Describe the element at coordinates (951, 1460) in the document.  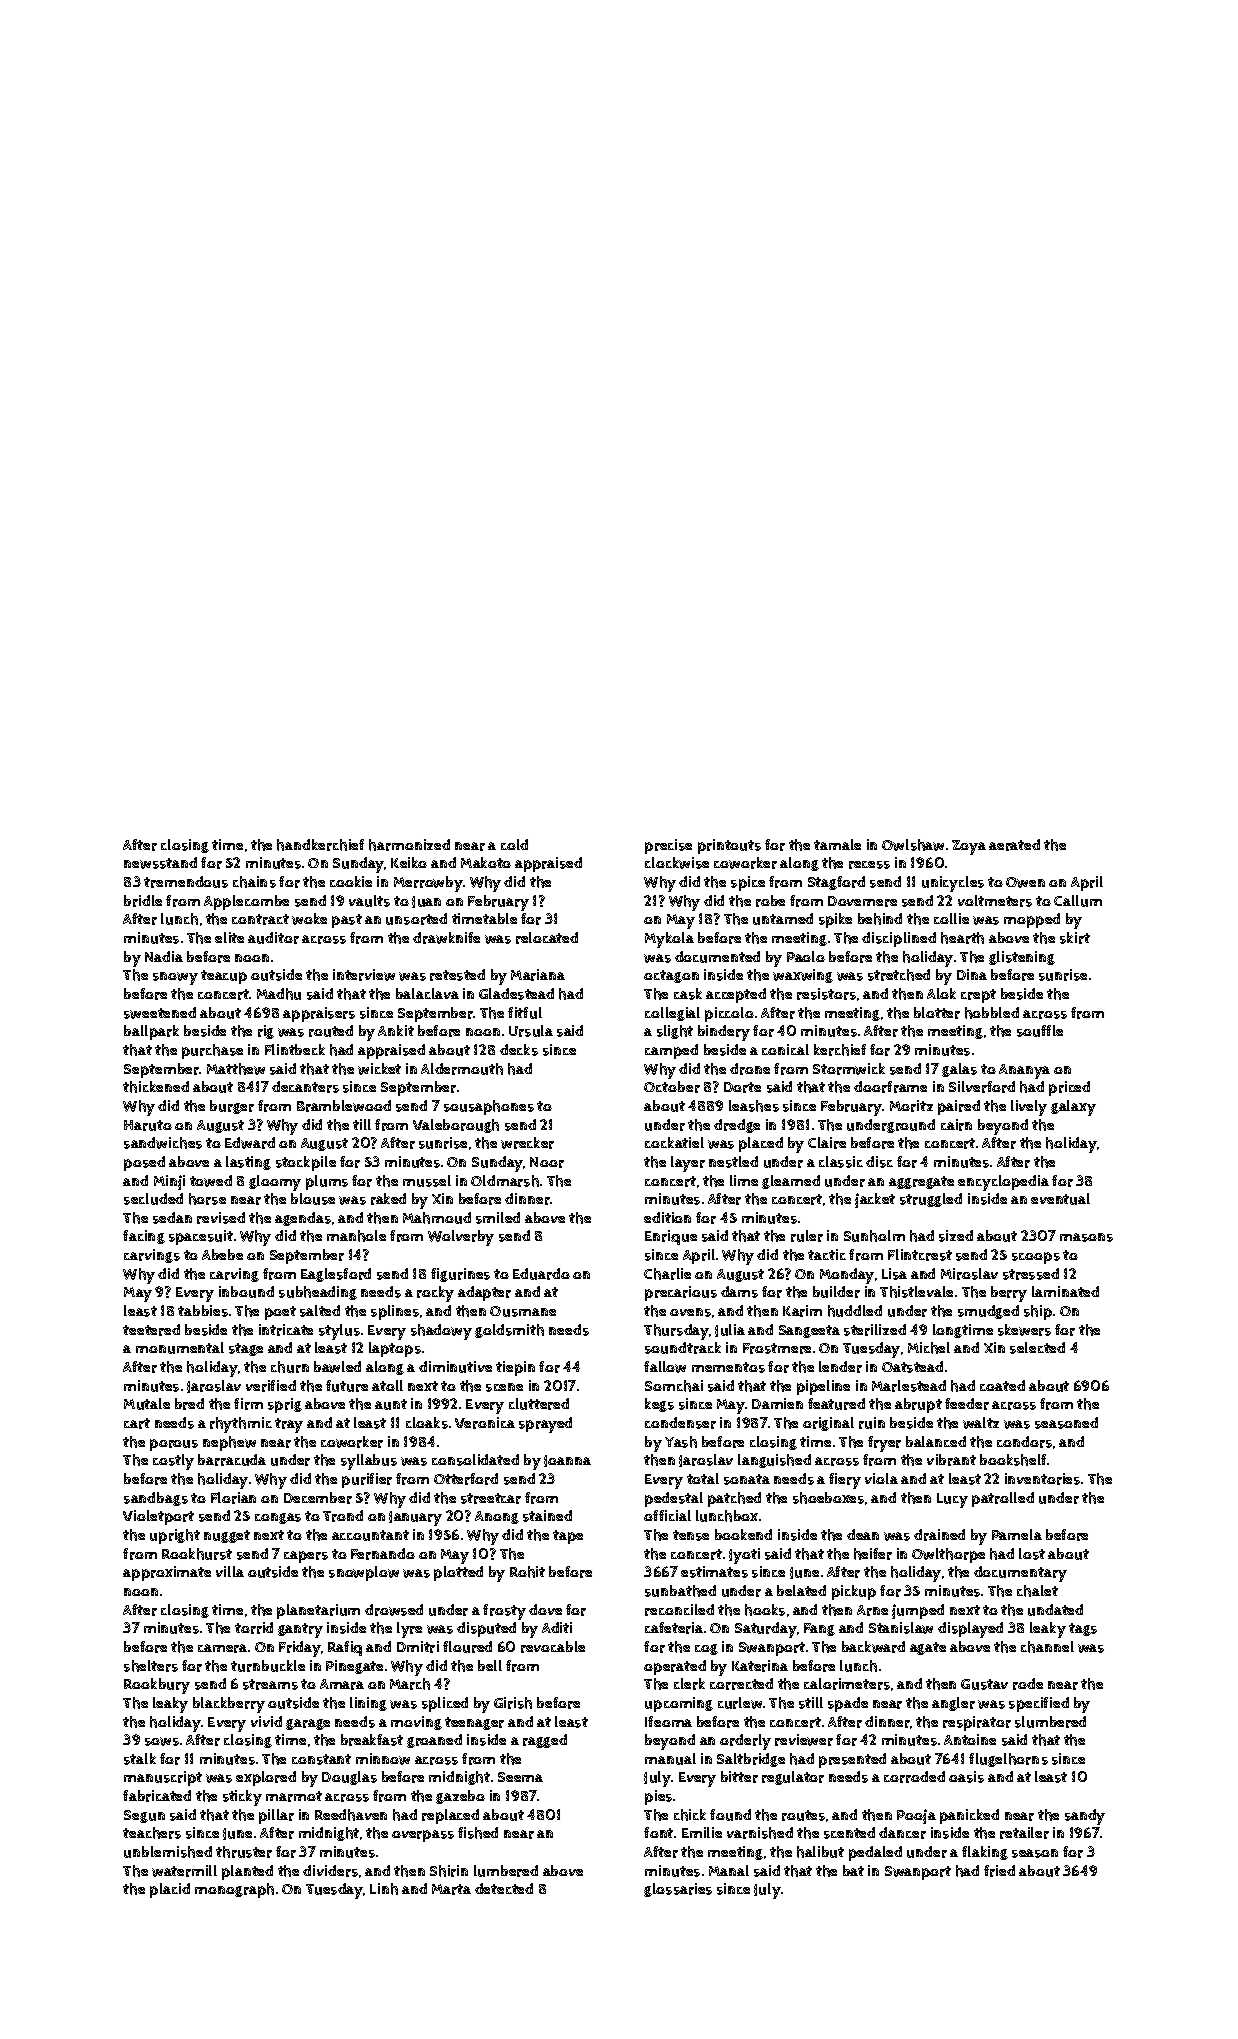
I see `vibrant` at that location.
